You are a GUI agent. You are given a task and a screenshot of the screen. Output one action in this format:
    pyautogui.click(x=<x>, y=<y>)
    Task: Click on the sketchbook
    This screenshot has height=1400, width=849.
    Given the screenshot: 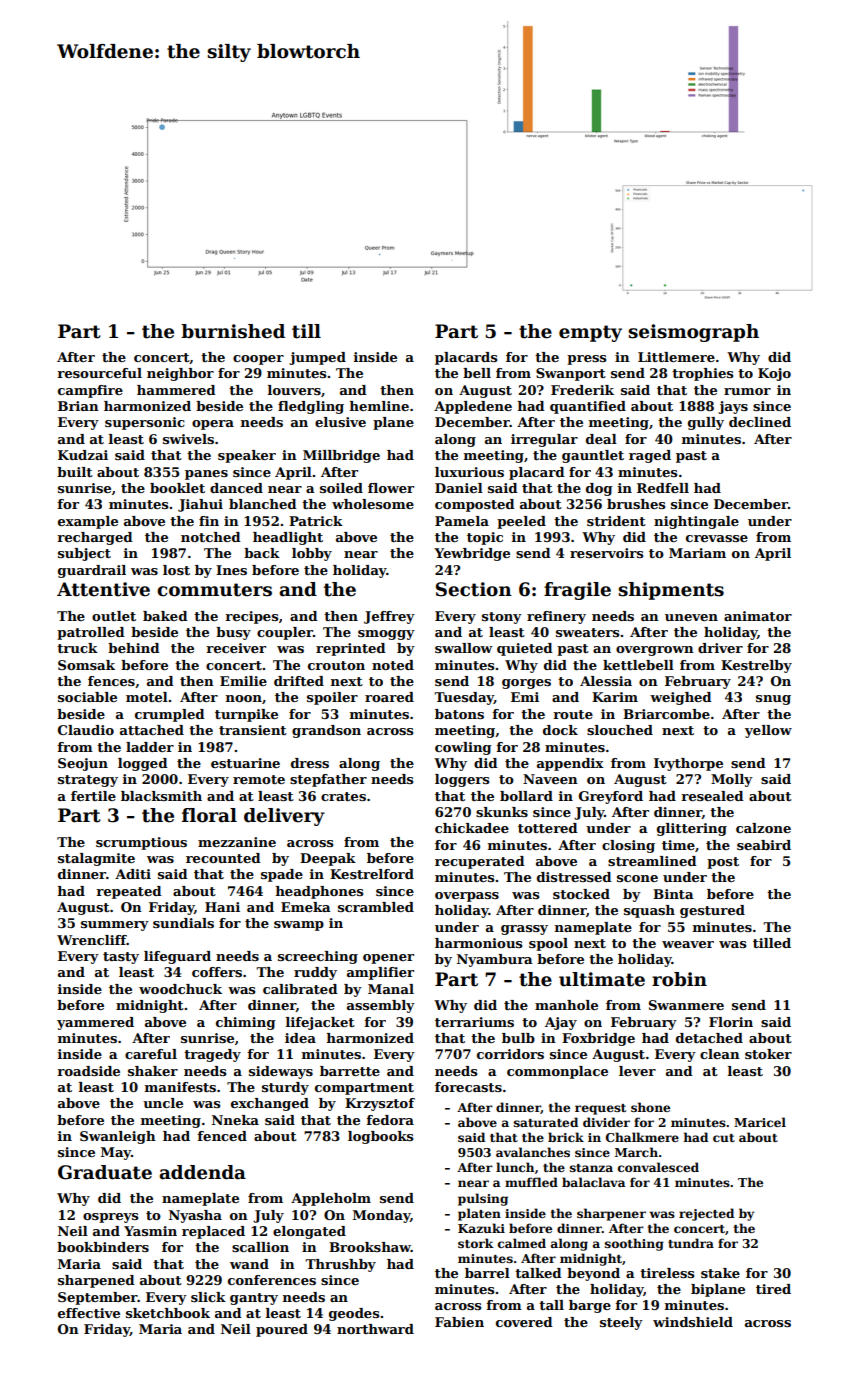 What is the action you would take?
    pyautogui.click(x=168, y=1313)
